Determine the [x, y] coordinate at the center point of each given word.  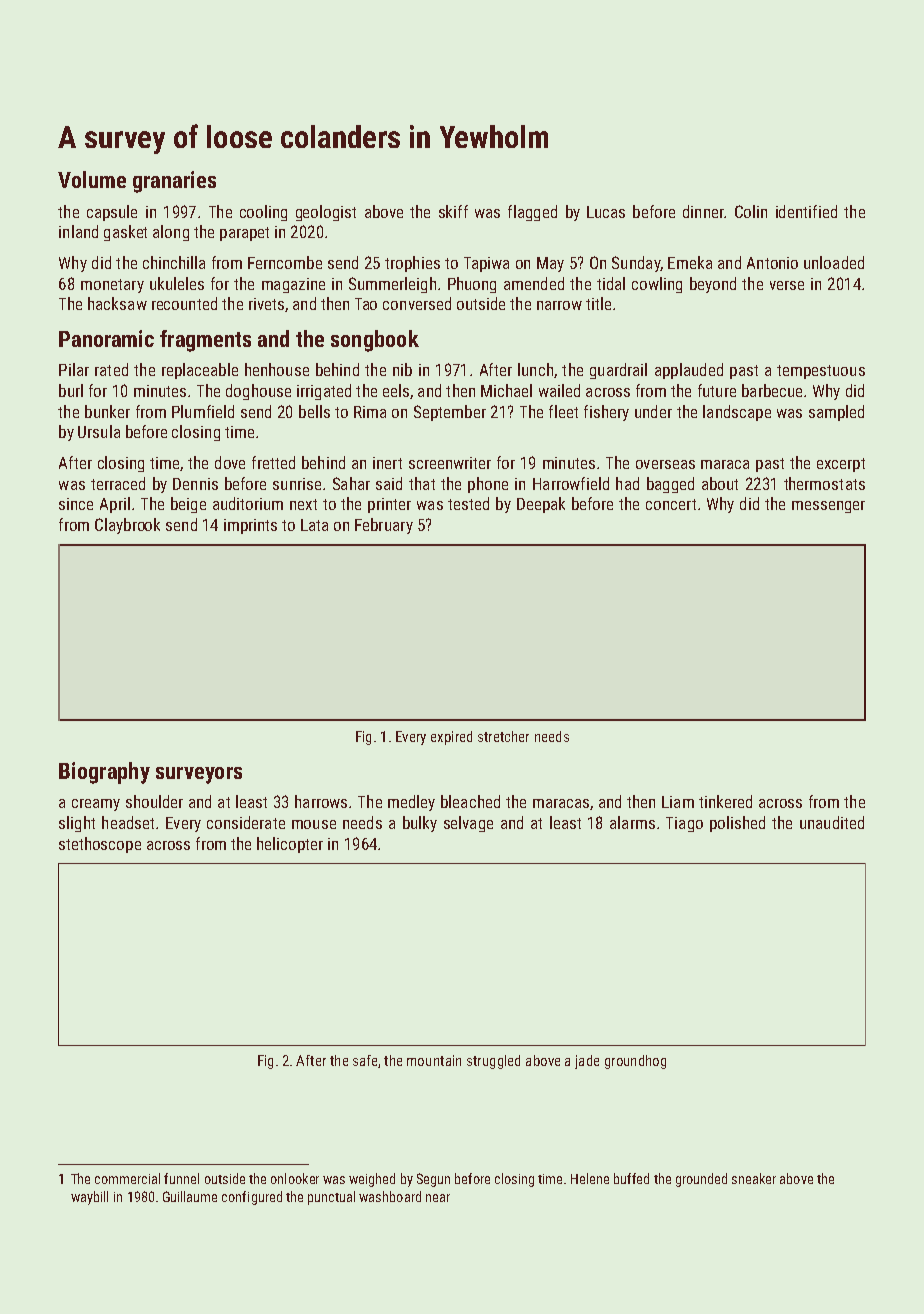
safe [365, 1060]
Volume [92, 179]
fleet [563, 411]
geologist [326, 213]
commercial [127, 1178]
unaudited [832, 822]
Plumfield [203, 411]
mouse [314, 824]
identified [806, 211]
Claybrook [127, 526]
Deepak [541, 505]
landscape [737, 413]
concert [671, 504]
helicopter [290, 845]
